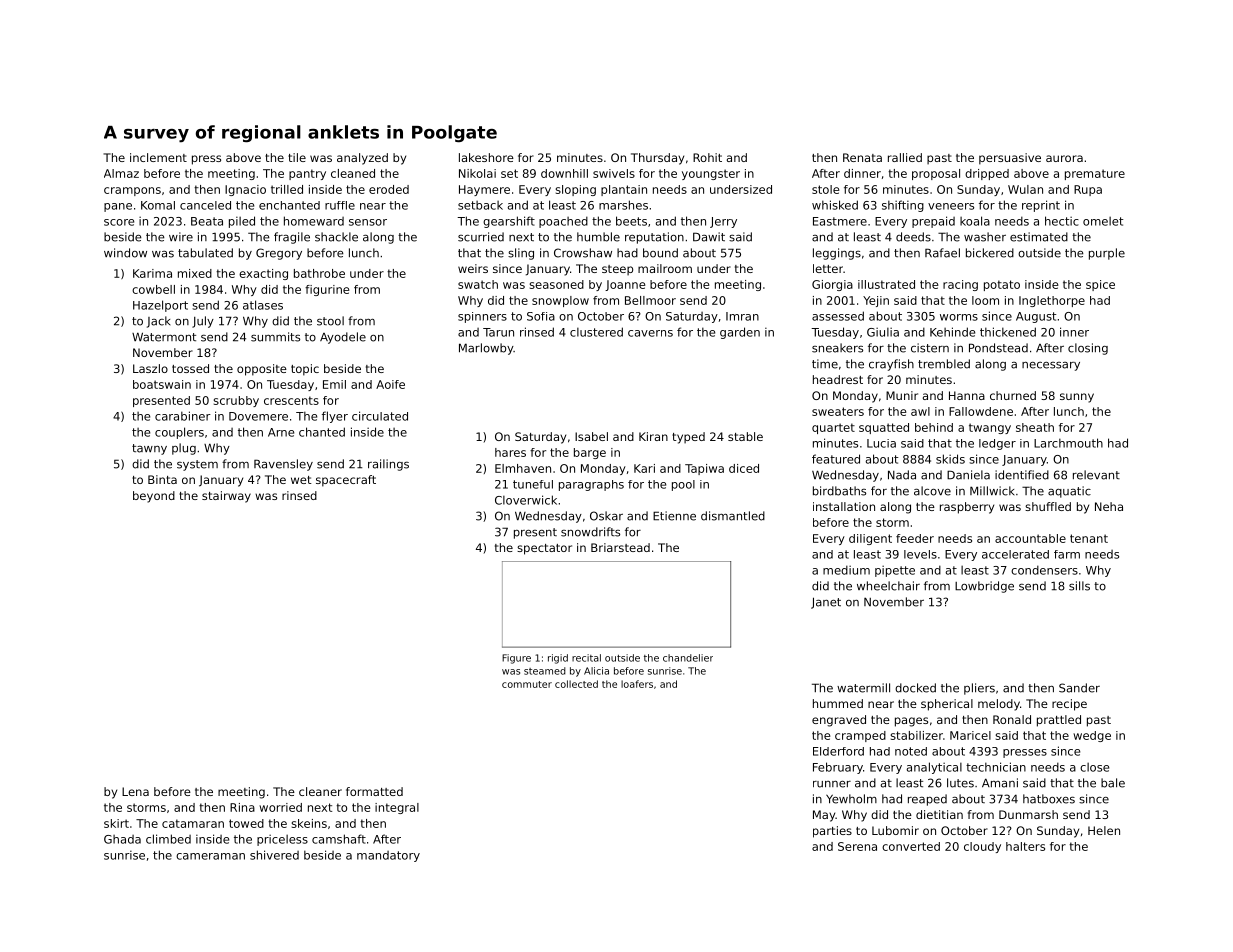 The height and width of the document is (952, 1233). Describe the element at coordinates (132, 191) in the document. I see `crampons` at that location.
